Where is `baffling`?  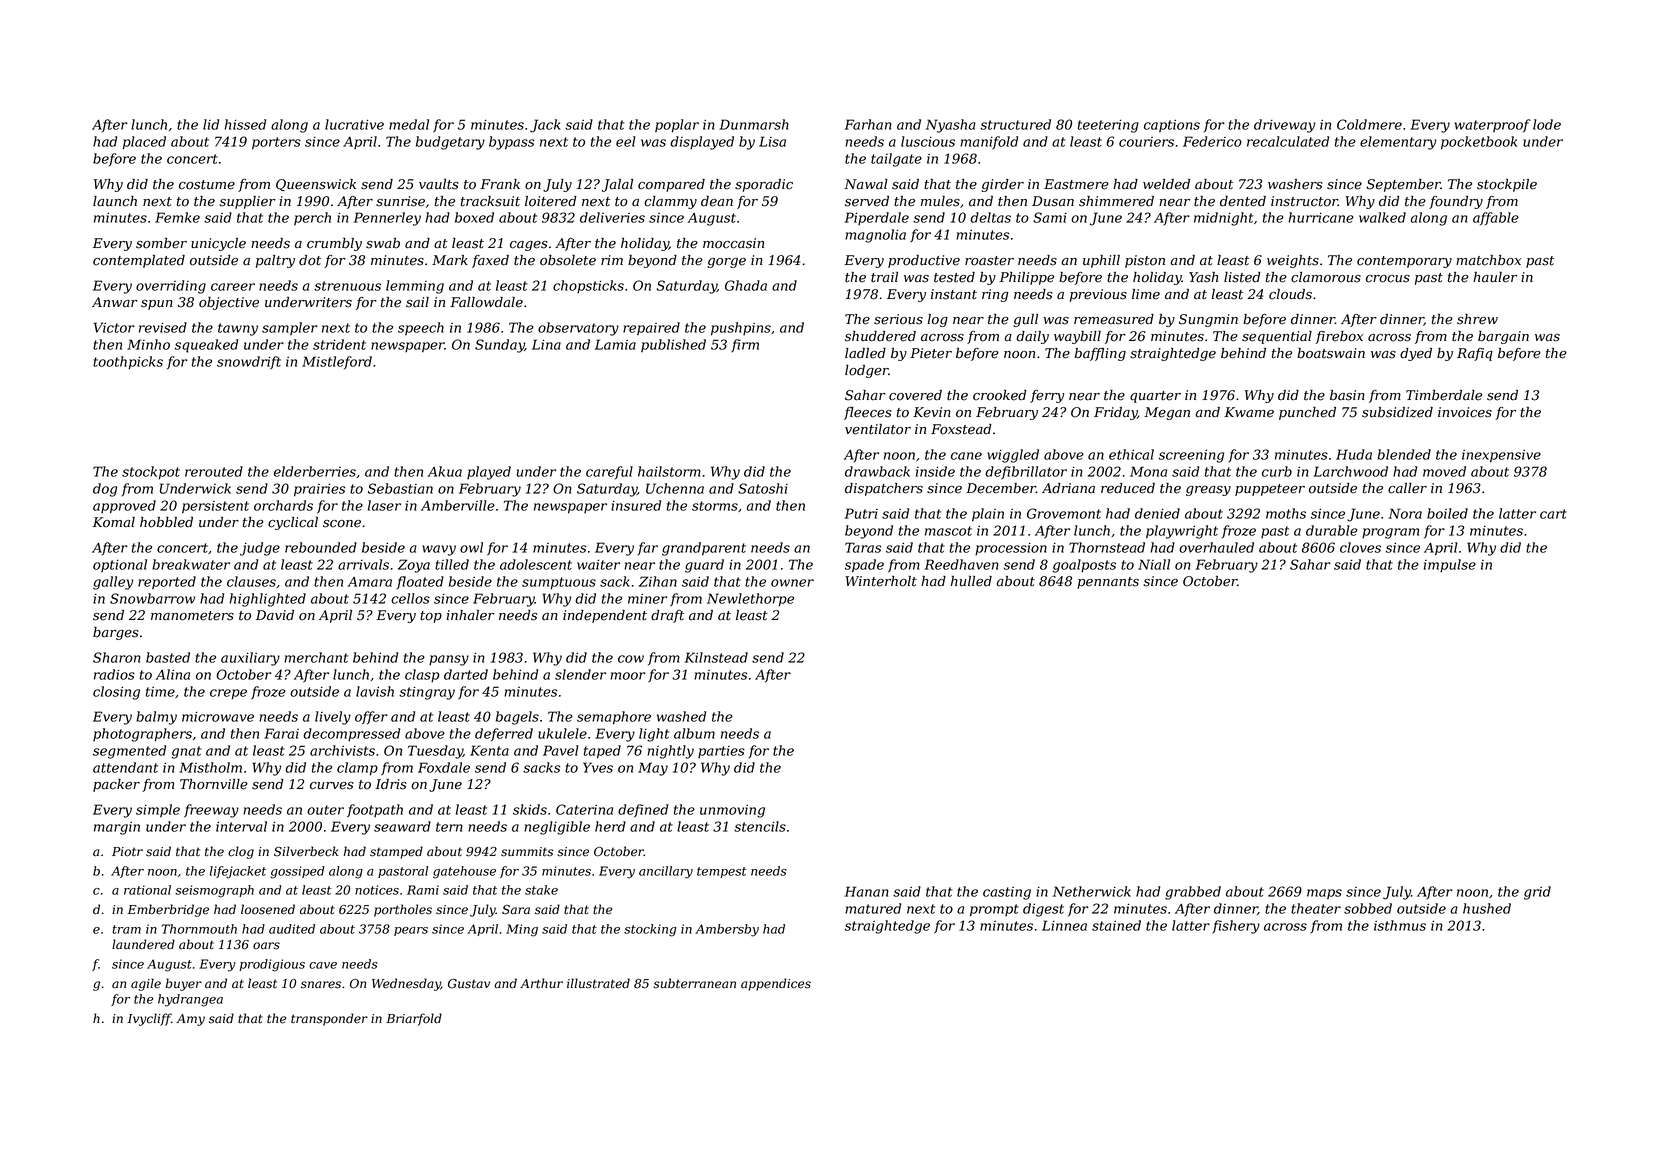
baffling is located at coordinates (1100, 354).
